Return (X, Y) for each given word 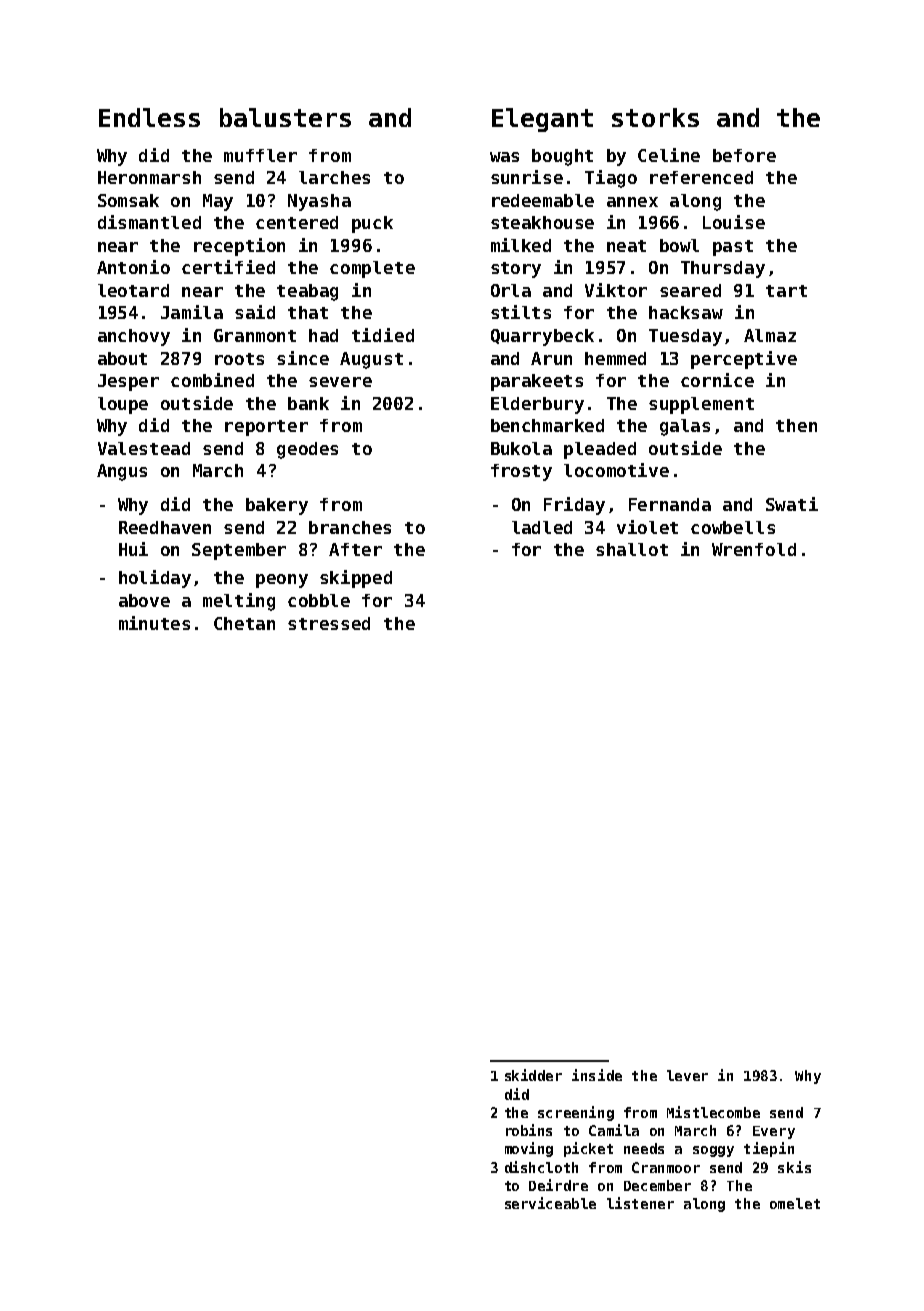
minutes (154, 623)
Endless (149, 117)
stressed (329, 623)
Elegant (542, 120)
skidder (533, 1075)
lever (687, 1075)
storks (655, 117)
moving (529, 1149)
